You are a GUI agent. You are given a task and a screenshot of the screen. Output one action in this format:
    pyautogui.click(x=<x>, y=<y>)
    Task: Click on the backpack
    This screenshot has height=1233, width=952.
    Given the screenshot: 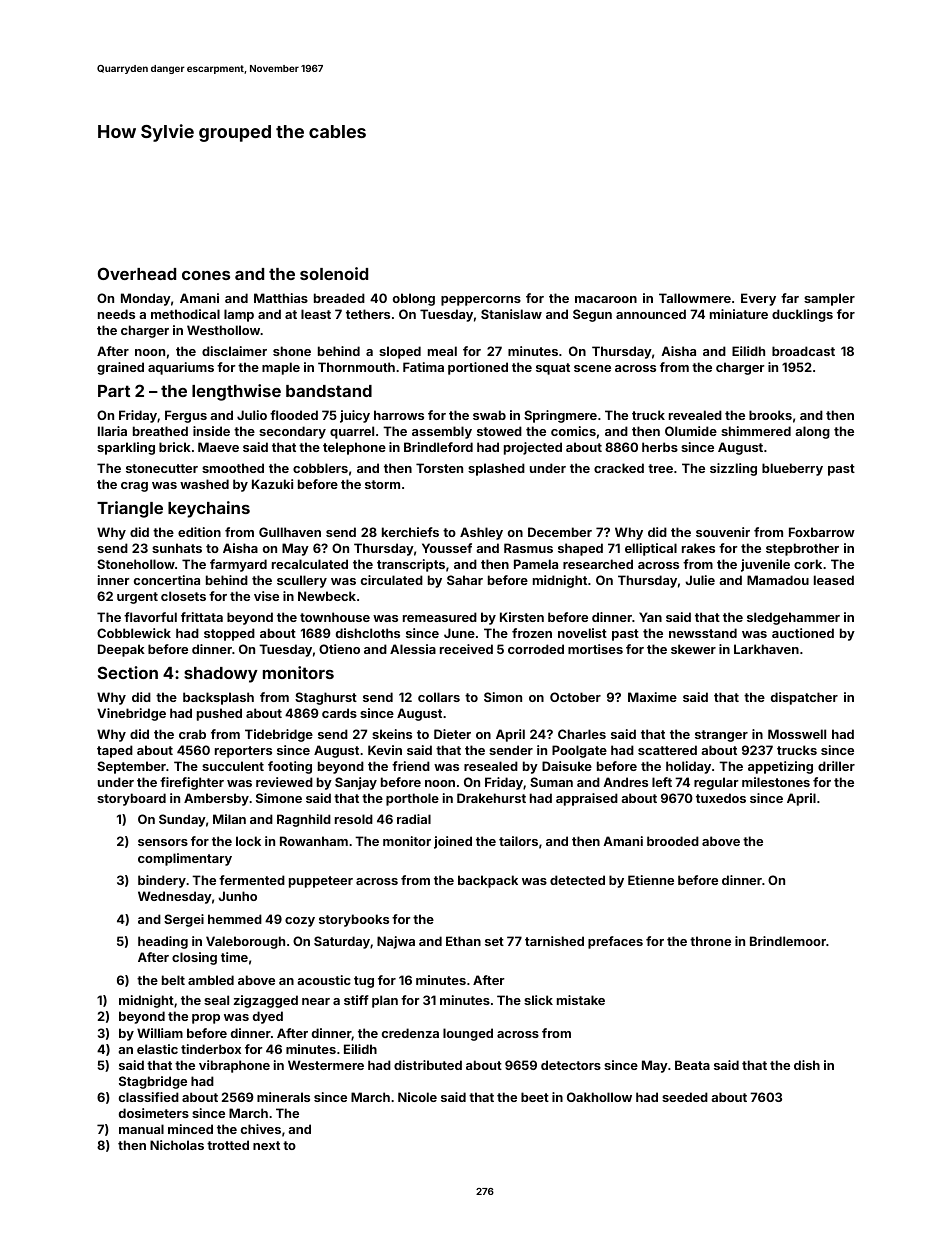 What is the action you would take?
    pyautogui.click(x=488, y=881)
